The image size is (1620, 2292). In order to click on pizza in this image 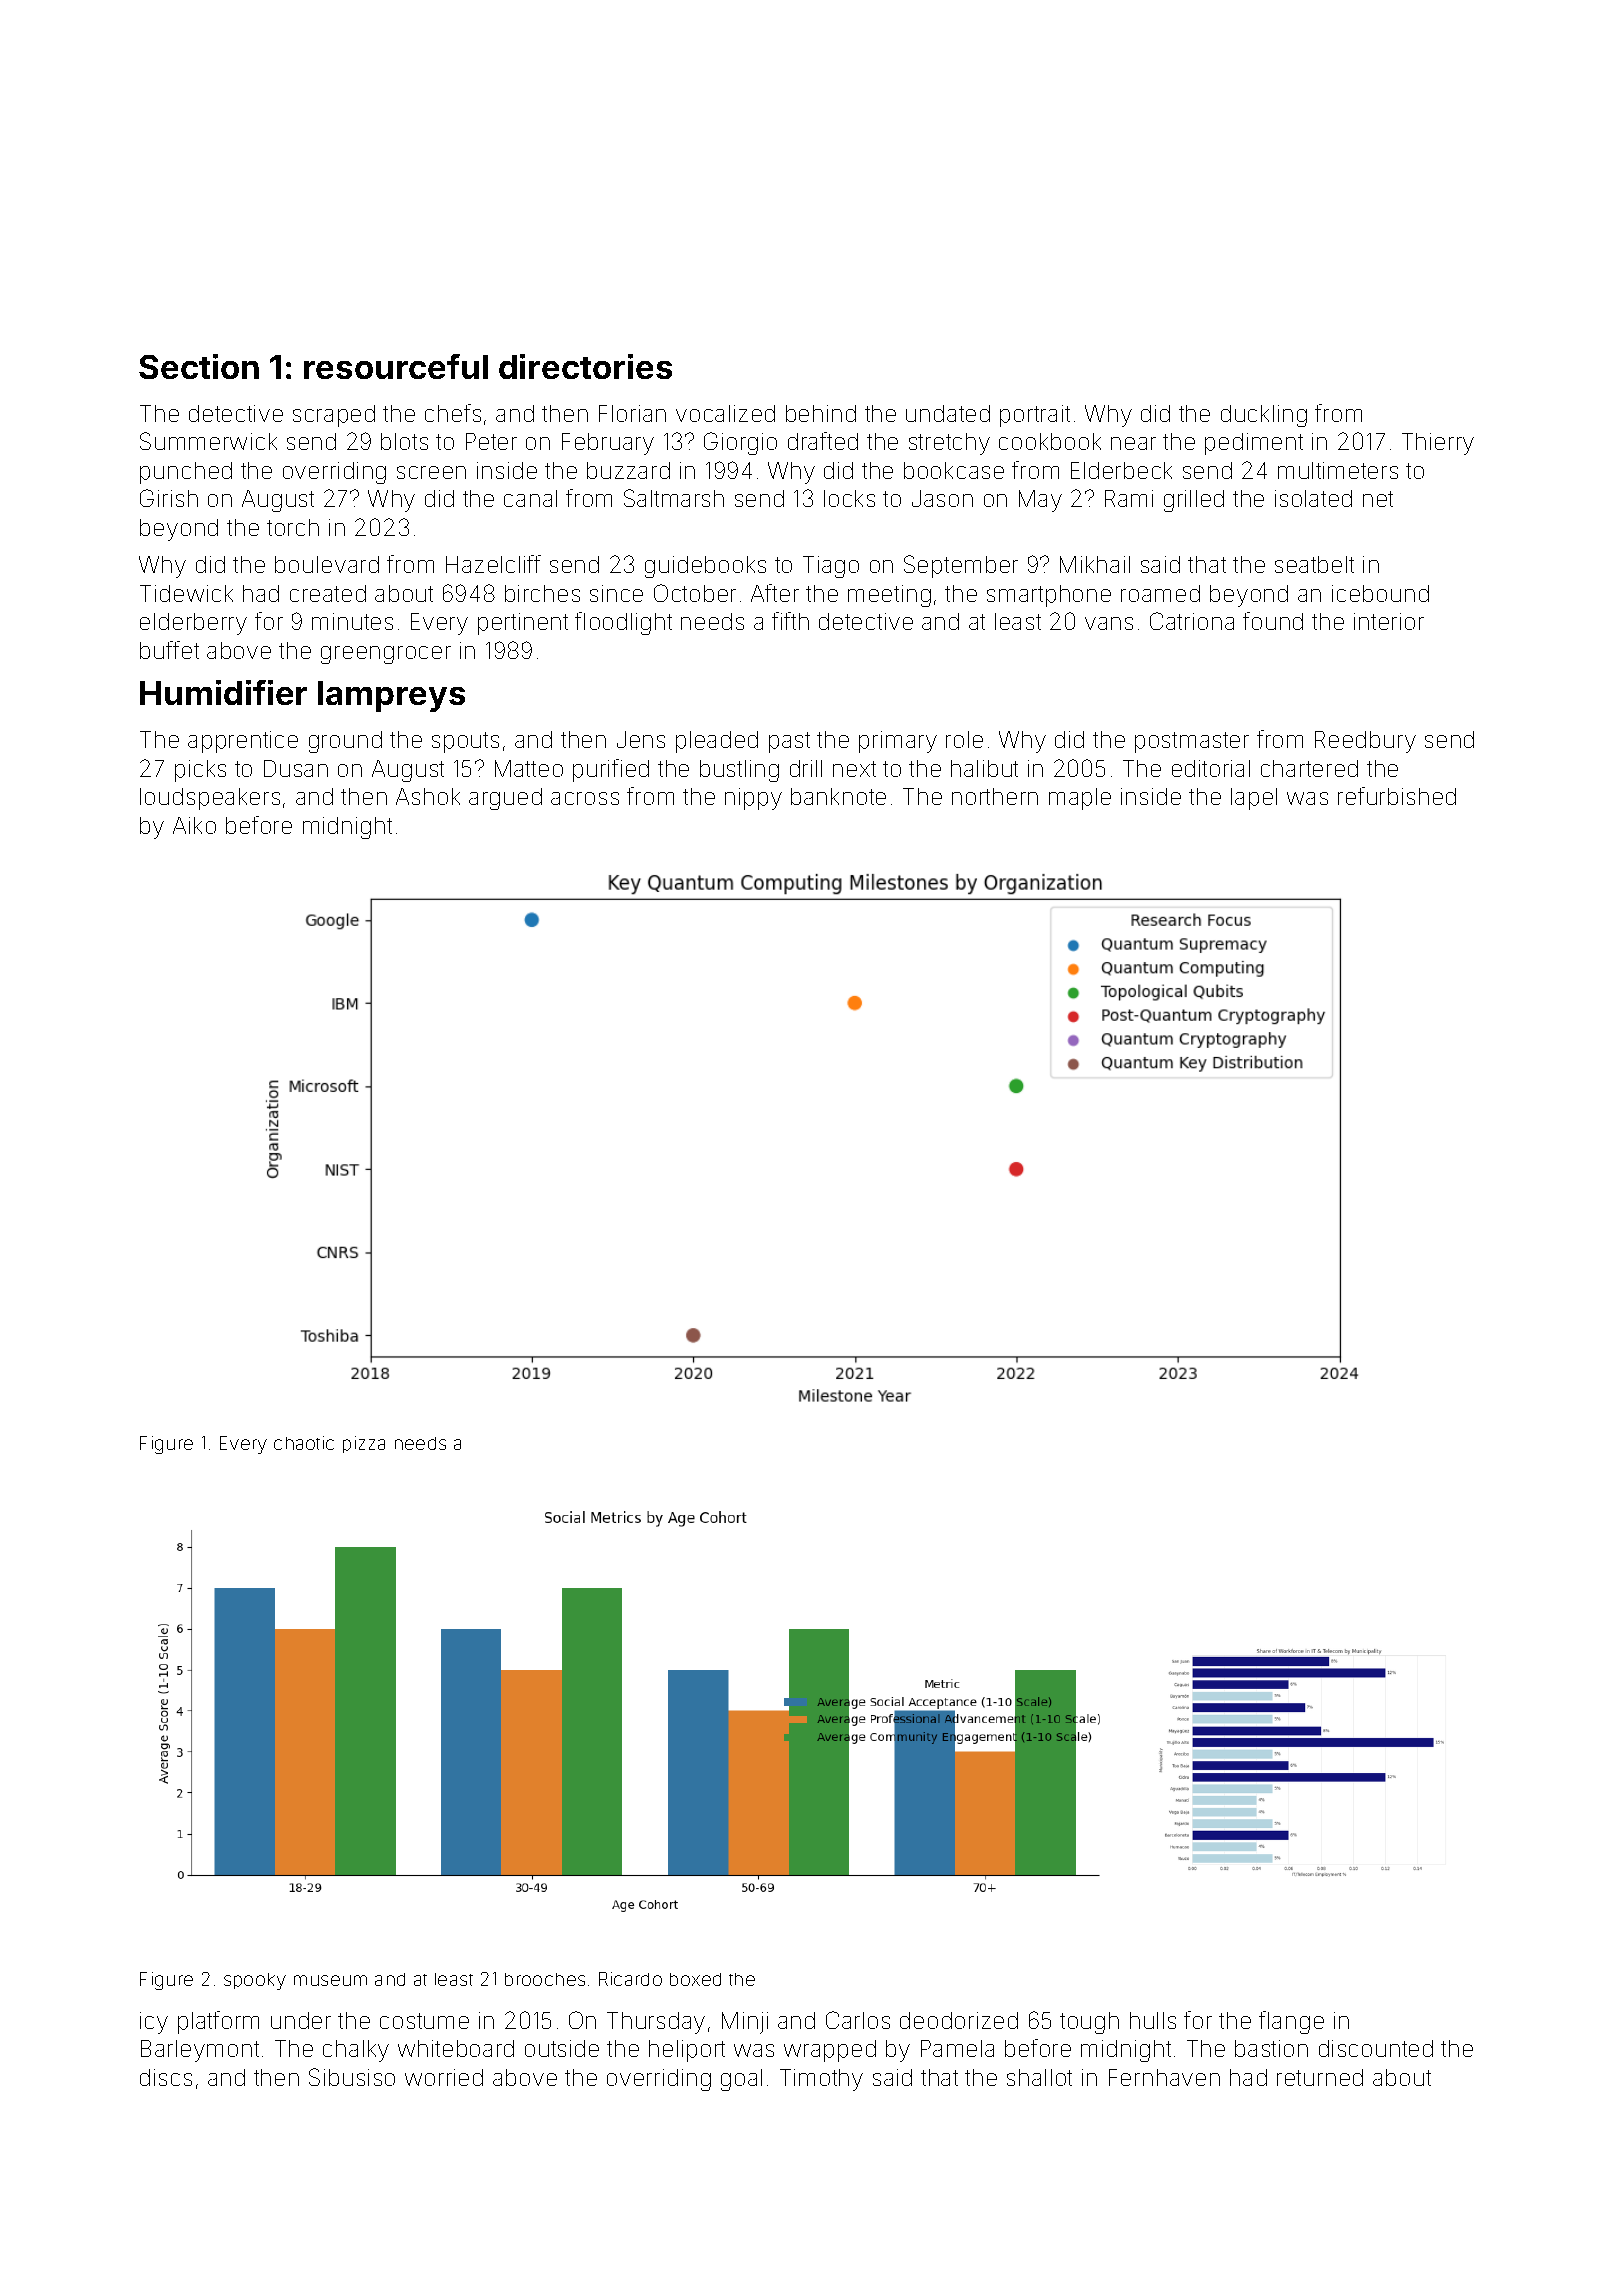, I will do `click(364, 1444)`.
